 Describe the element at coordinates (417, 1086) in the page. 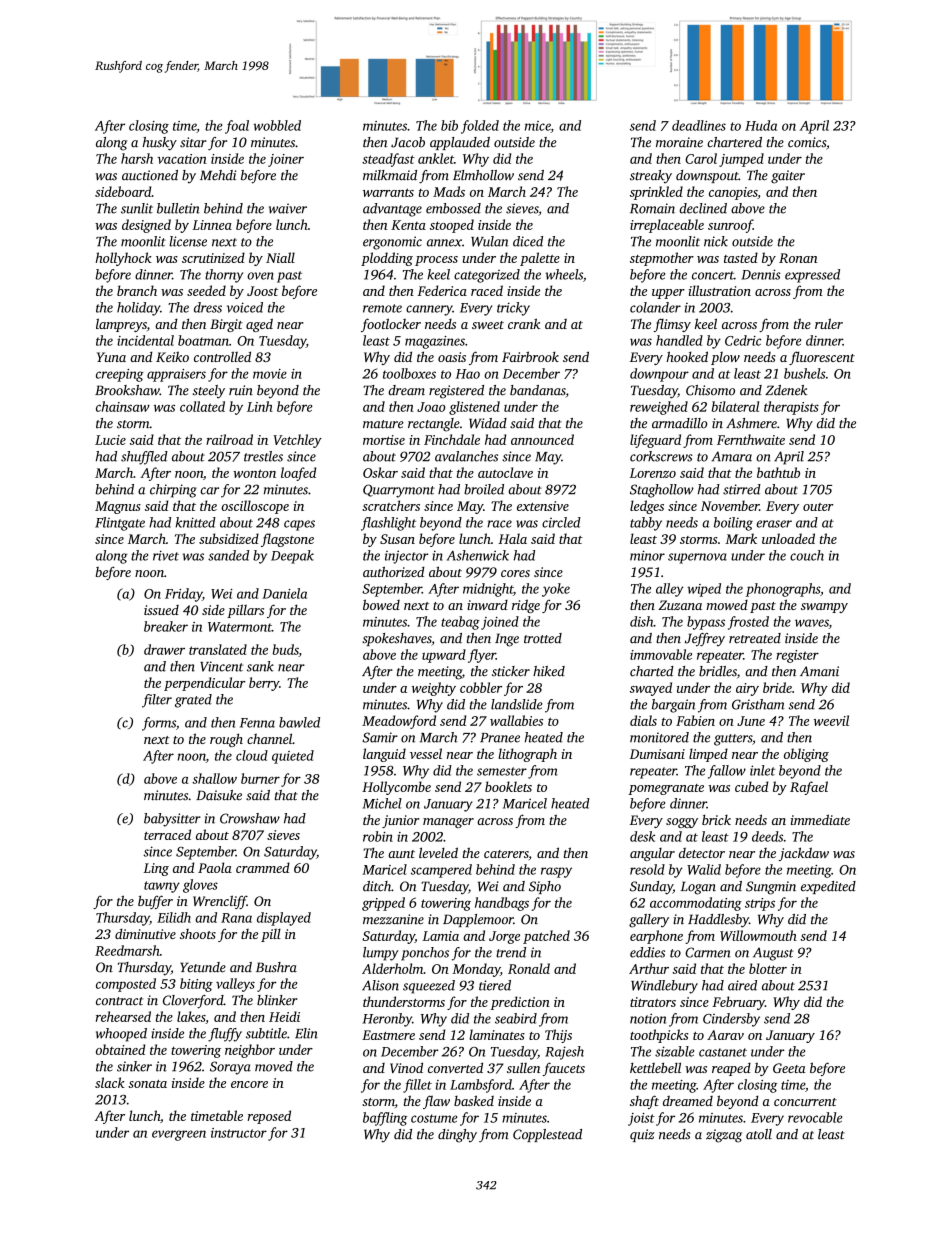

I see `fillet` at that location.
